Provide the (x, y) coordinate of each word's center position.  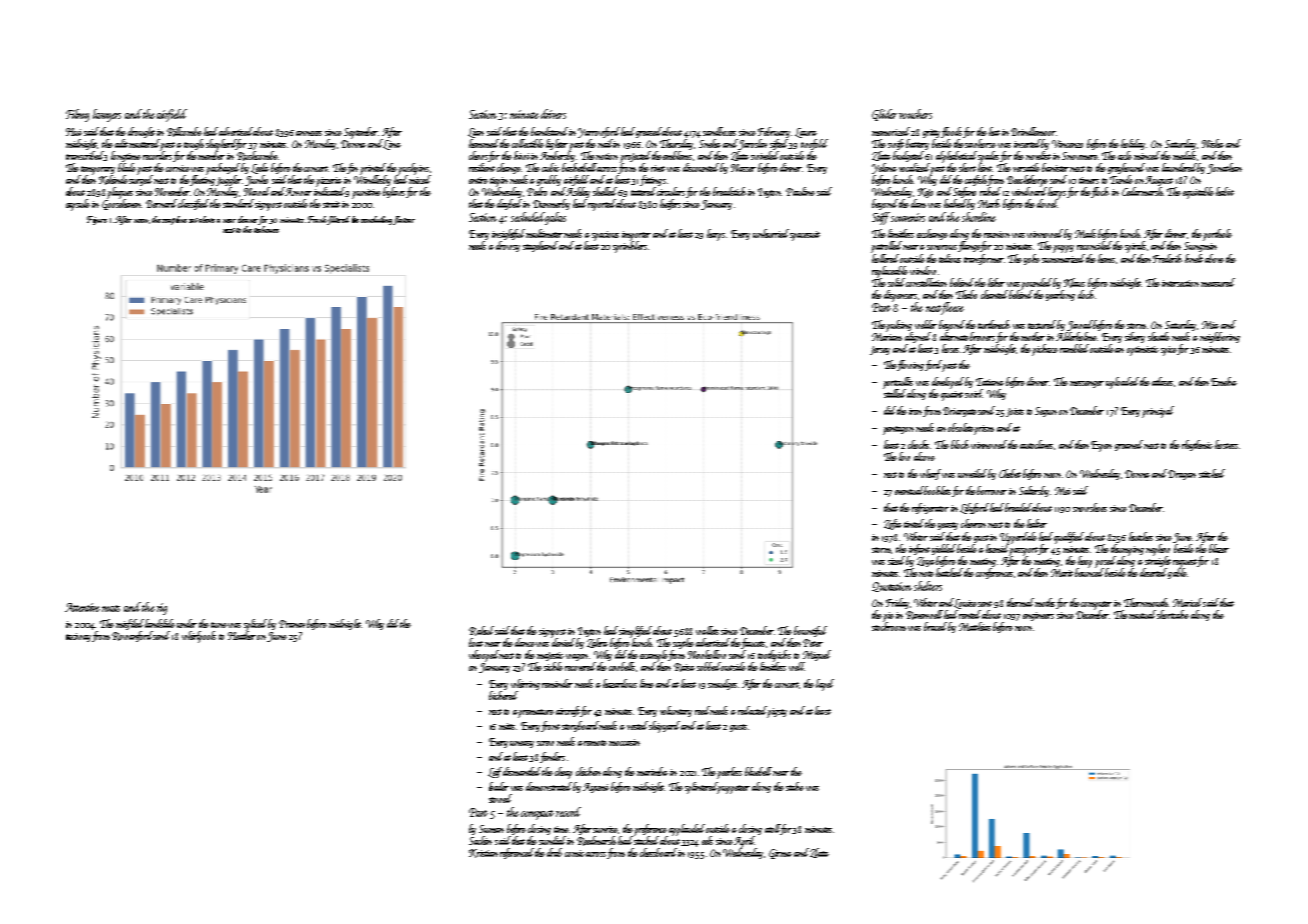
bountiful (810, 631)
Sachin (480, 840)
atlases (1162, 381)
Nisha (1213, 143)
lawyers (107, 115)
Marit (1062, 573)
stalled (895, 393)
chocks (919, 444)
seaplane (174, 220)
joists (1015, 412)
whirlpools (199, 637)
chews (479, 156)
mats (111, 608)
